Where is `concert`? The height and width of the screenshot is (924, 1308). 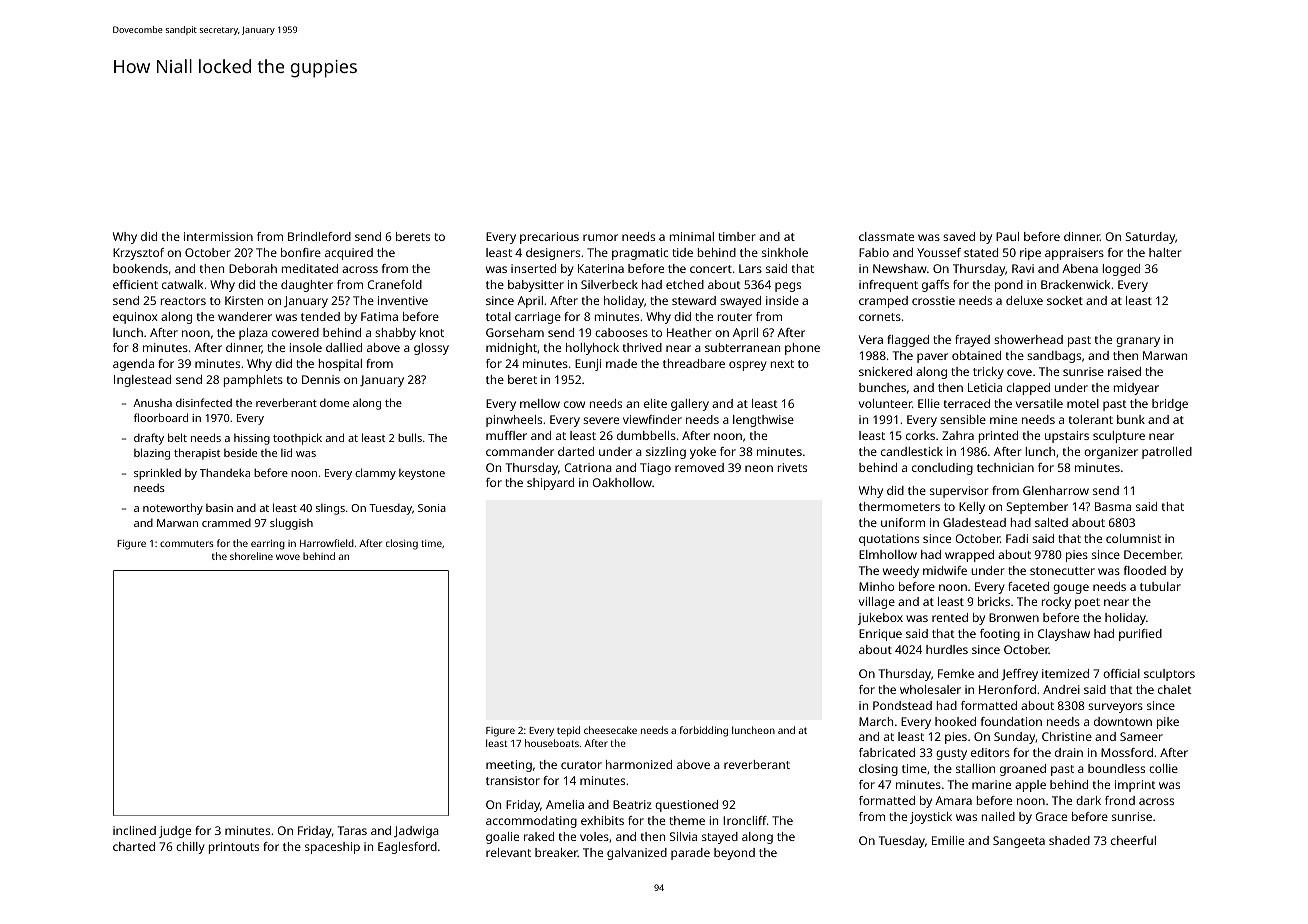
concert is located at coordinates (711, 269).
